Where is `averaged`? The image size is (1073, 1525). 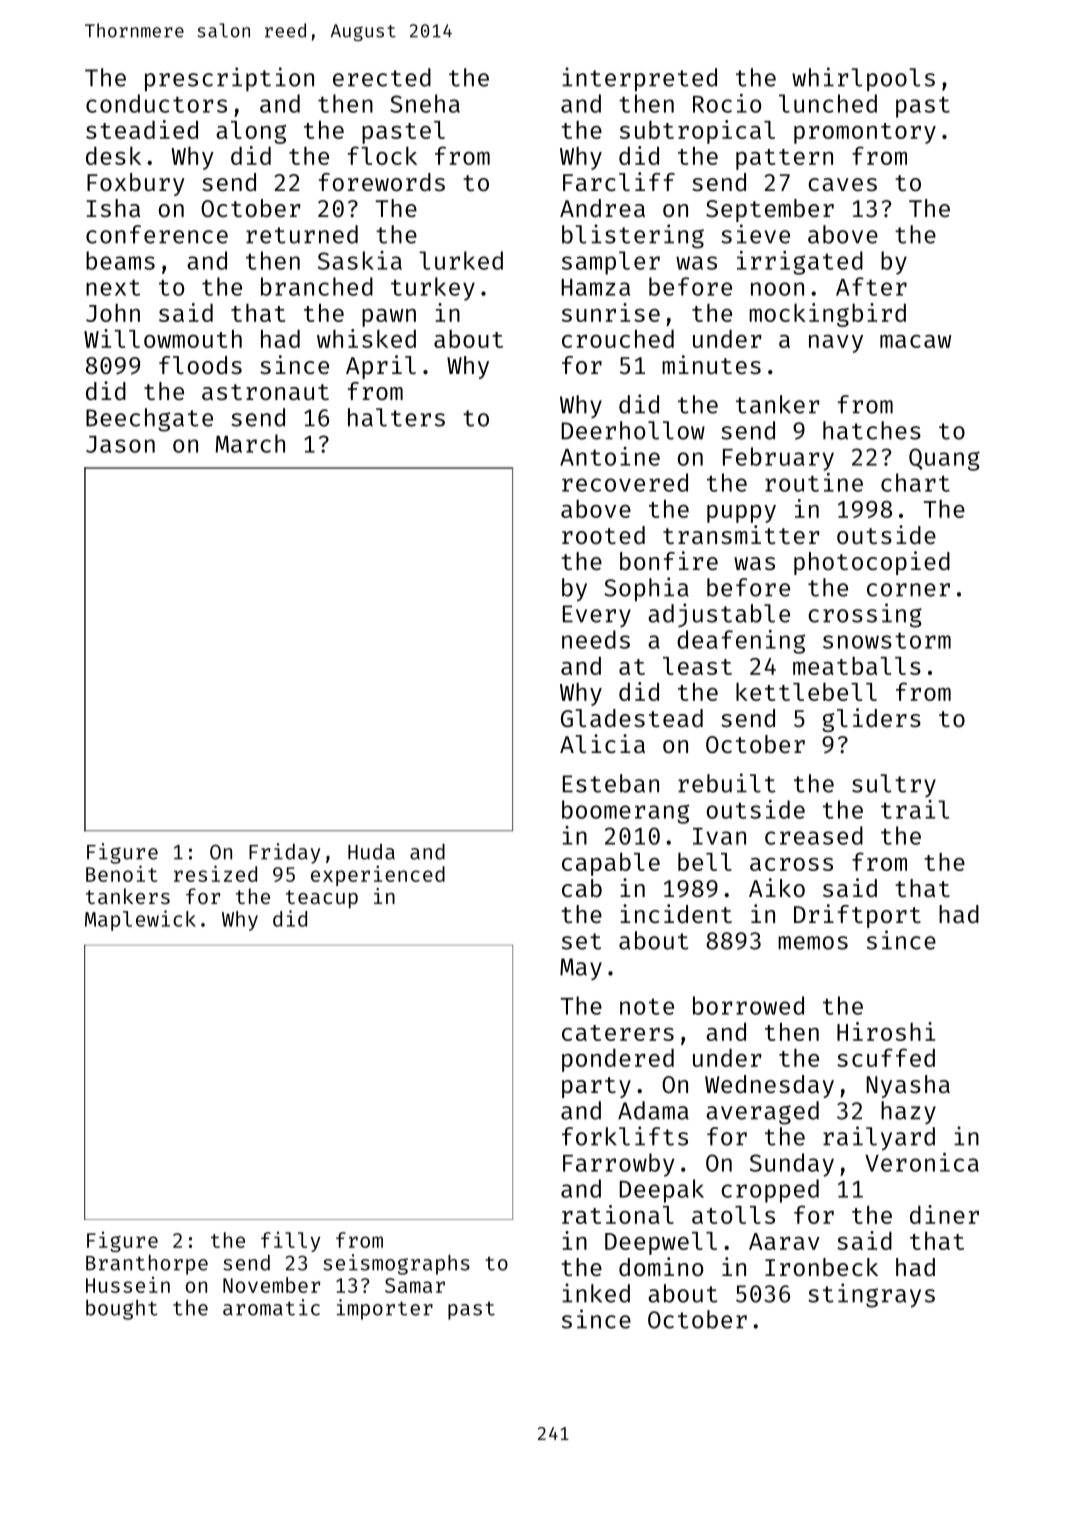 averaged is located at coordinates (762, 1113).
